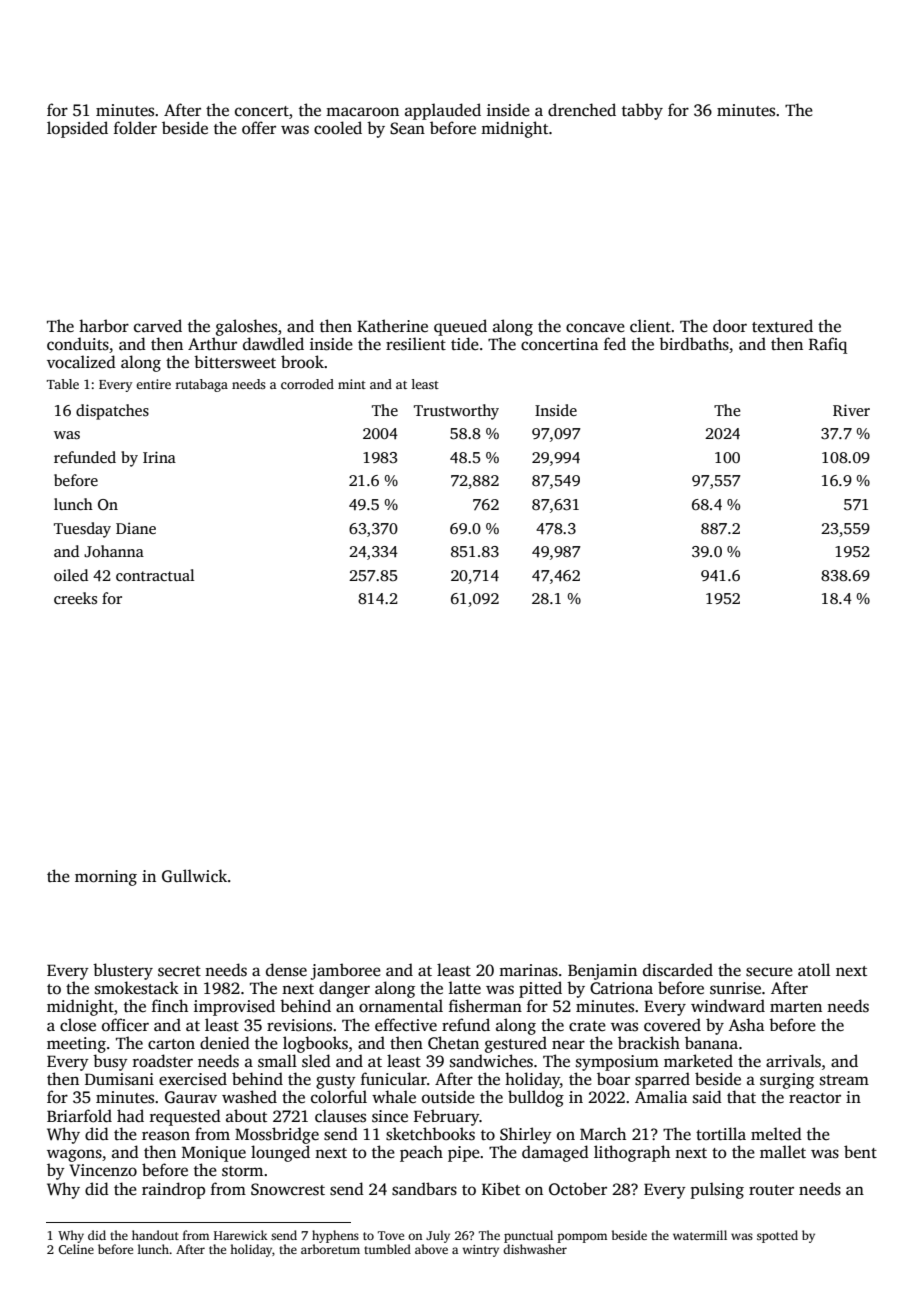  I want to click on Gullwick, so click(194, 876).
